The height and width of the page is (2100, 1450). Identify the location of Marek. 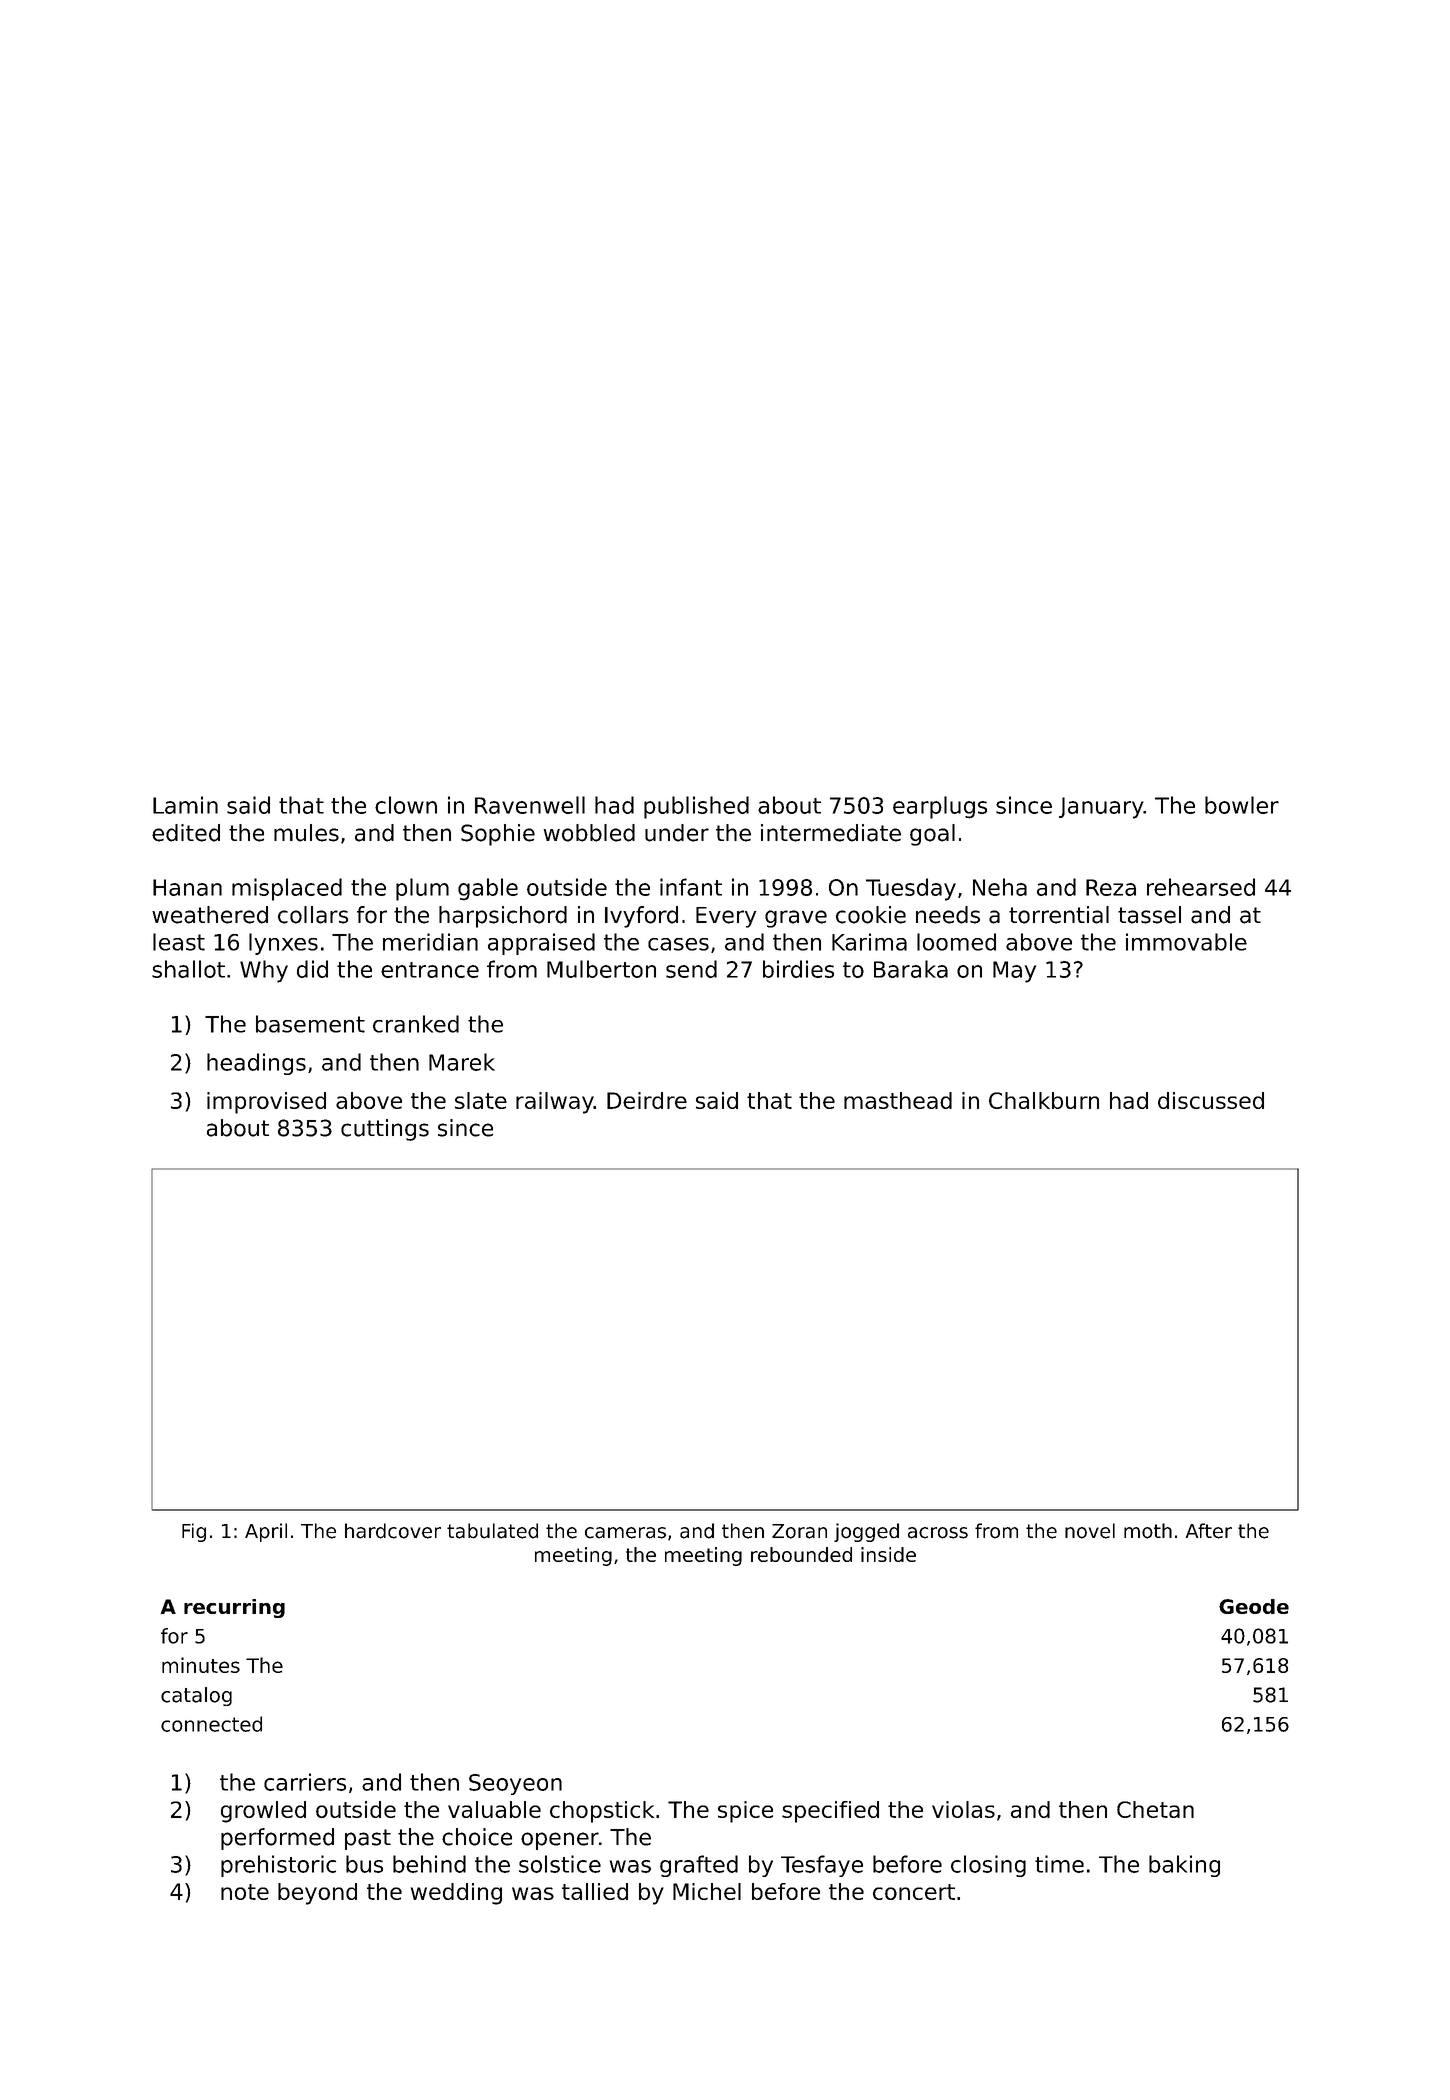
(462, 1062).
